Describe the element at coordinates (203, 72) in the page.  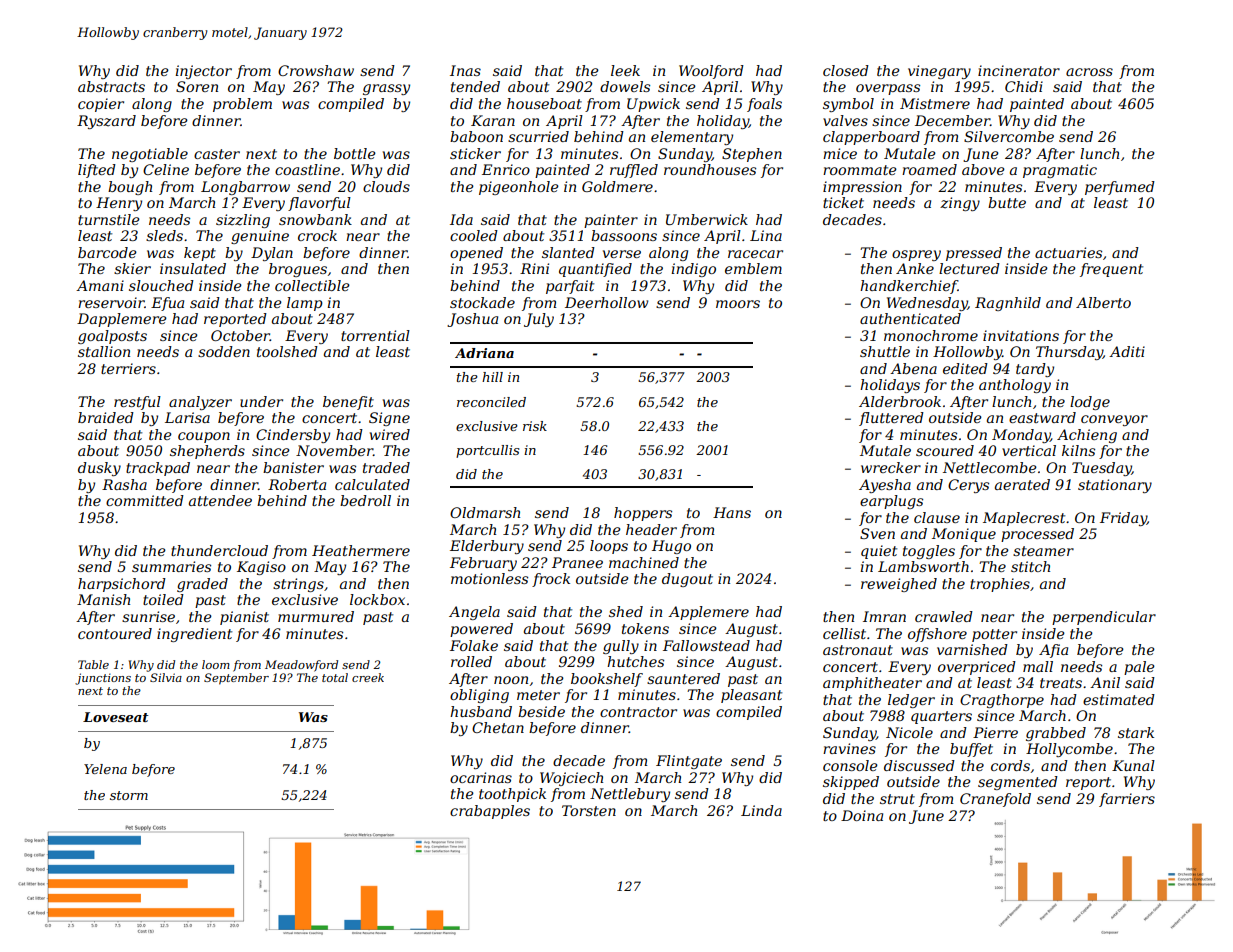
I see `injector` at that location.
